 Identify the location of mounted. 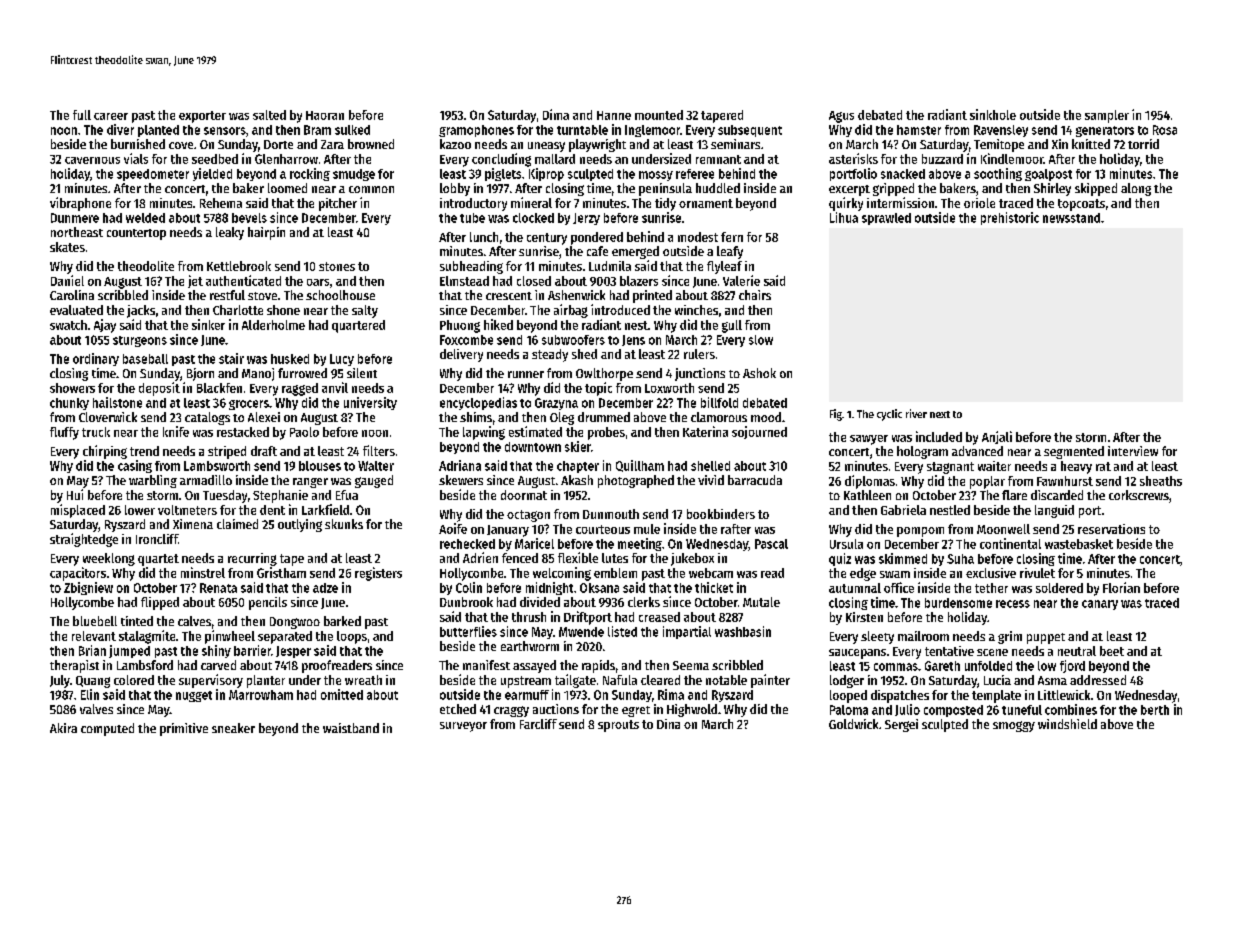
(659, 115).
